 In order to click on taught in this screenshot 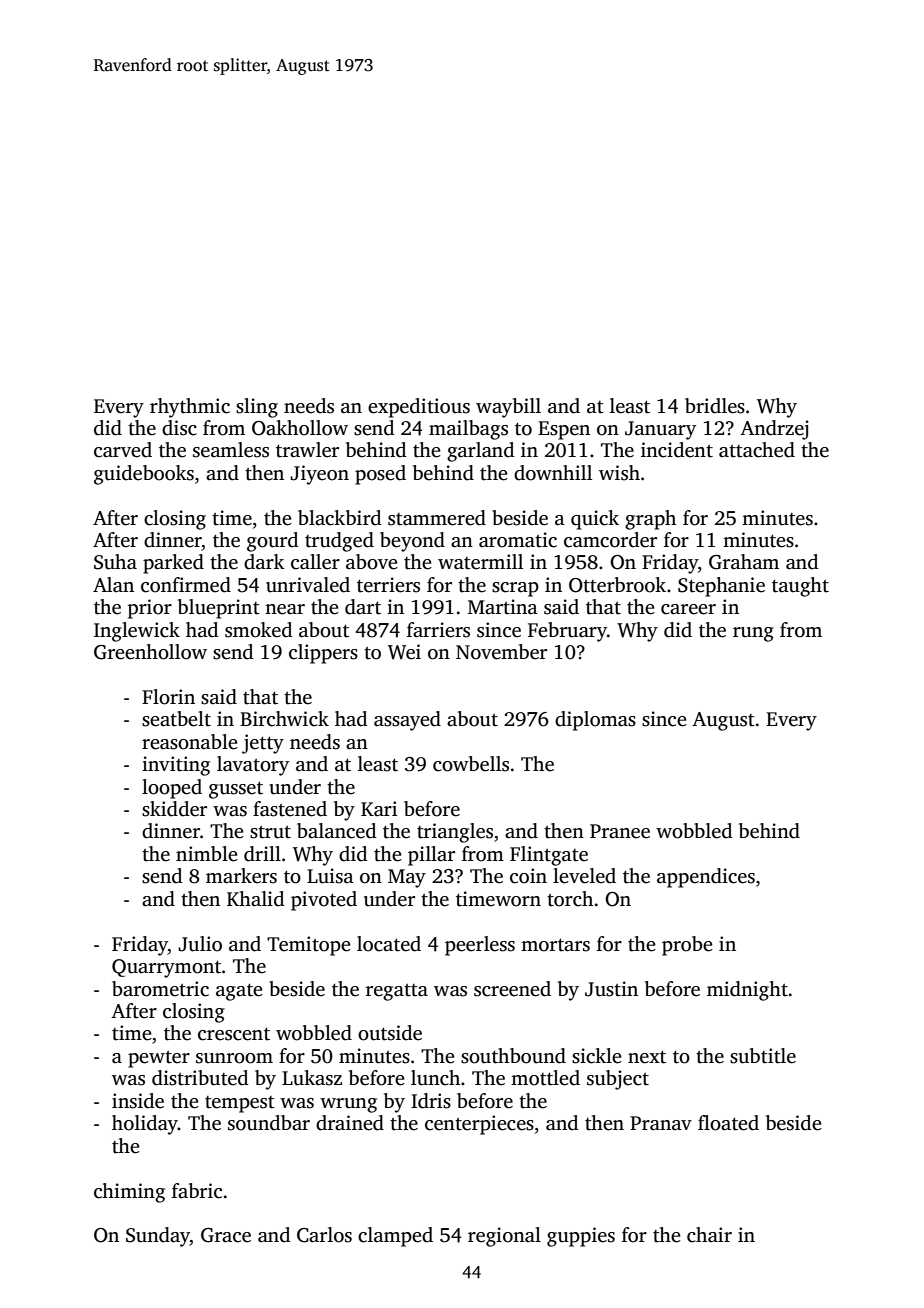, I will do `click(800, 587)`.
